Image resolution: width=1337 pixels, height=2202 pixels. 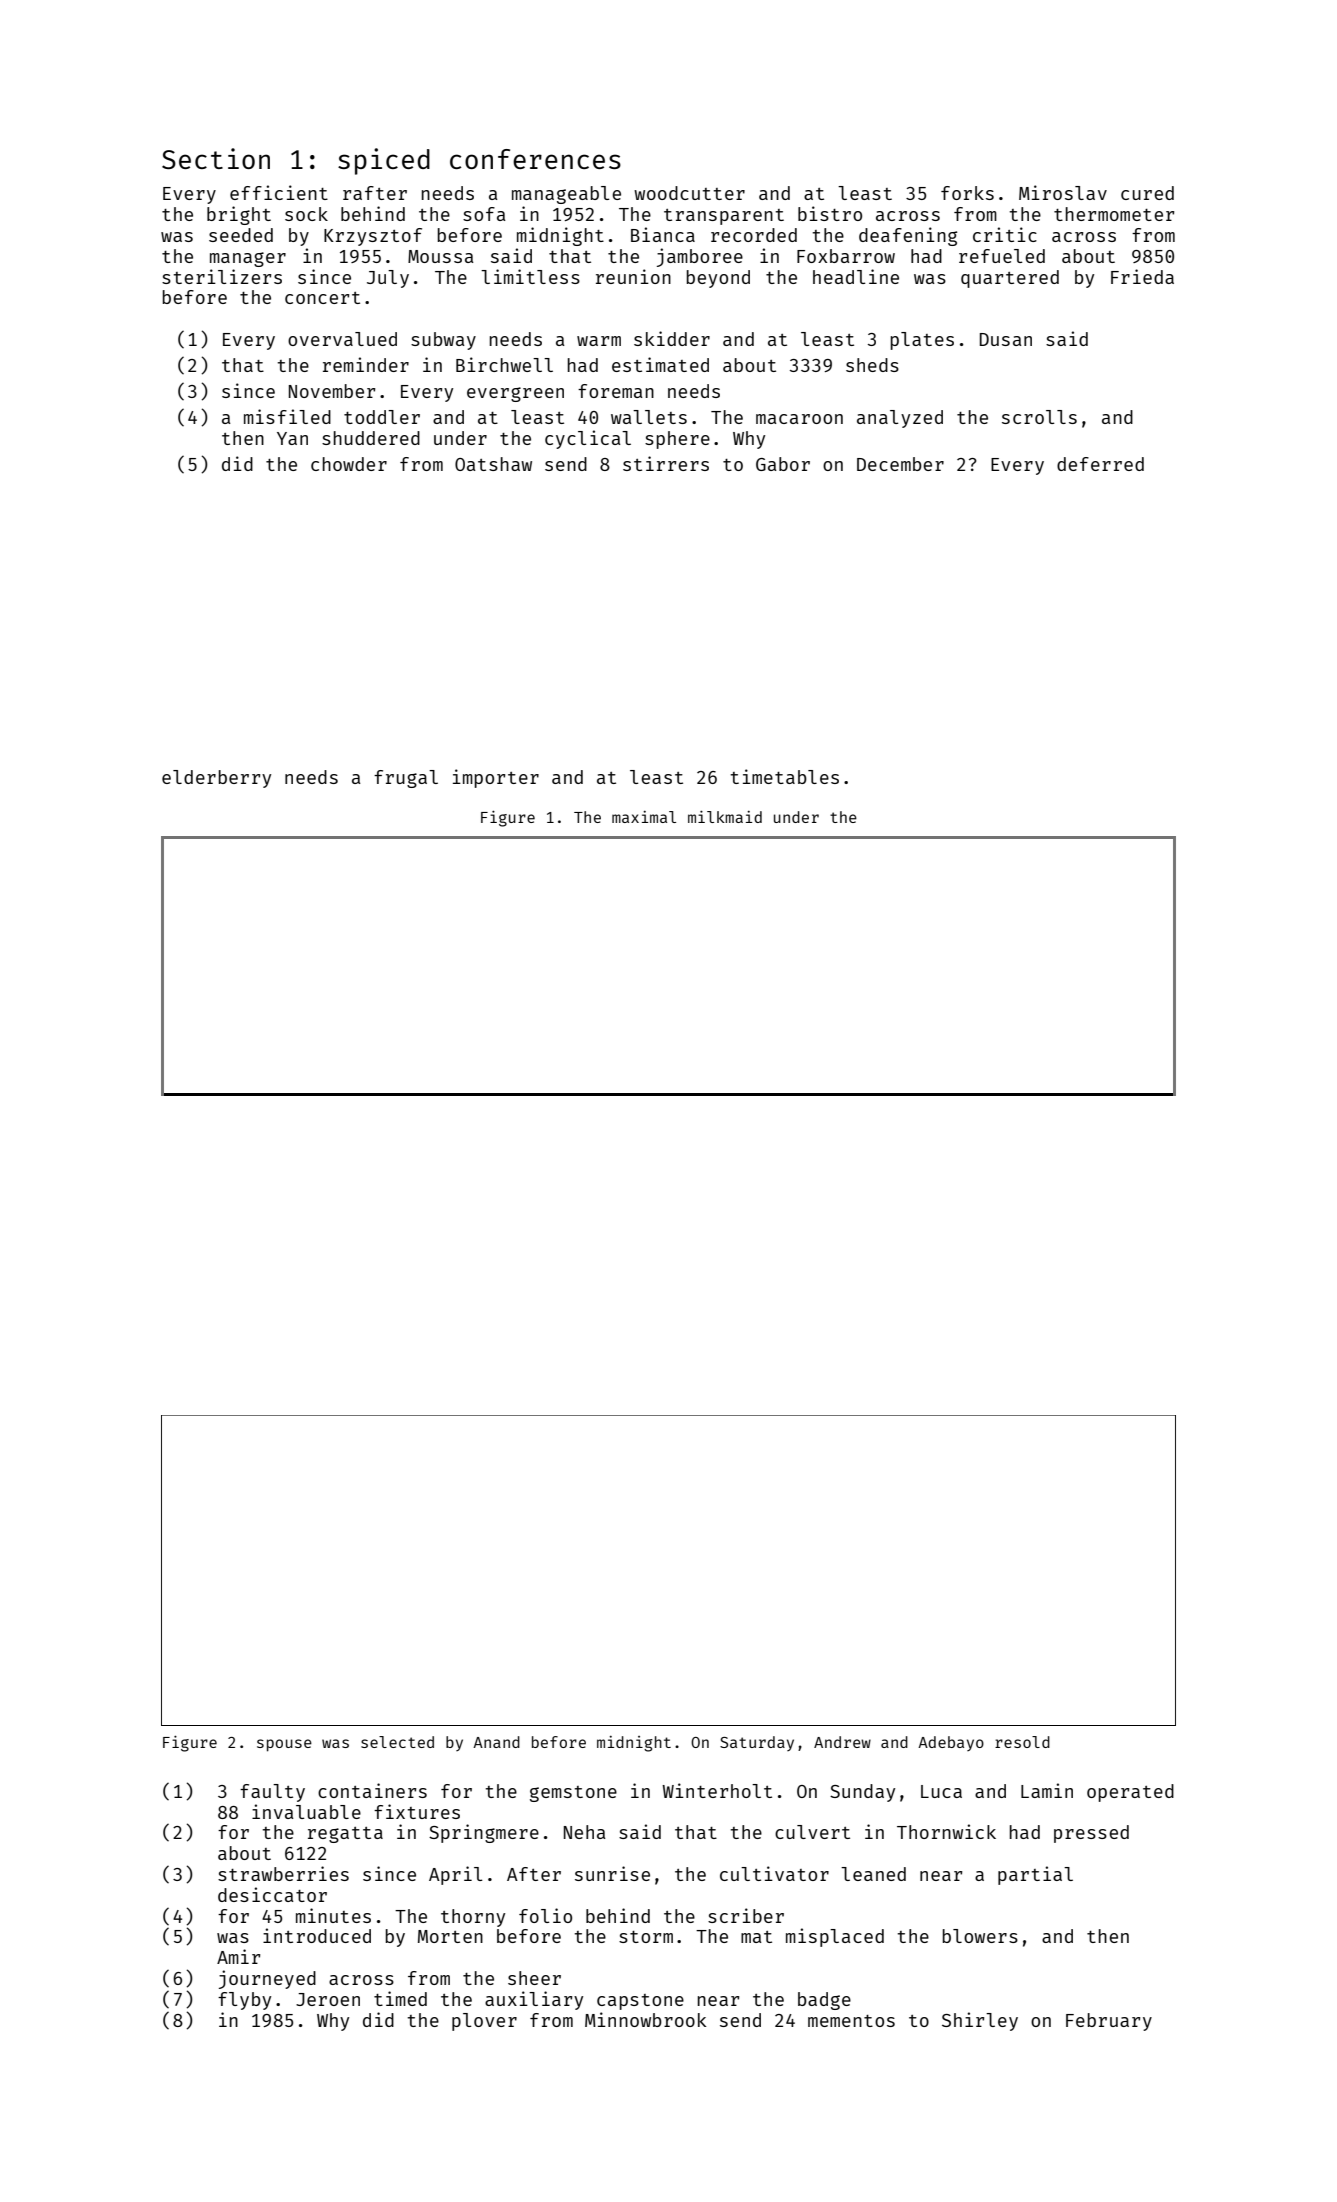 What do you see at coordinates (1002, 256) in the document?
I see `refueled` at bounding box center [1002, 256].
